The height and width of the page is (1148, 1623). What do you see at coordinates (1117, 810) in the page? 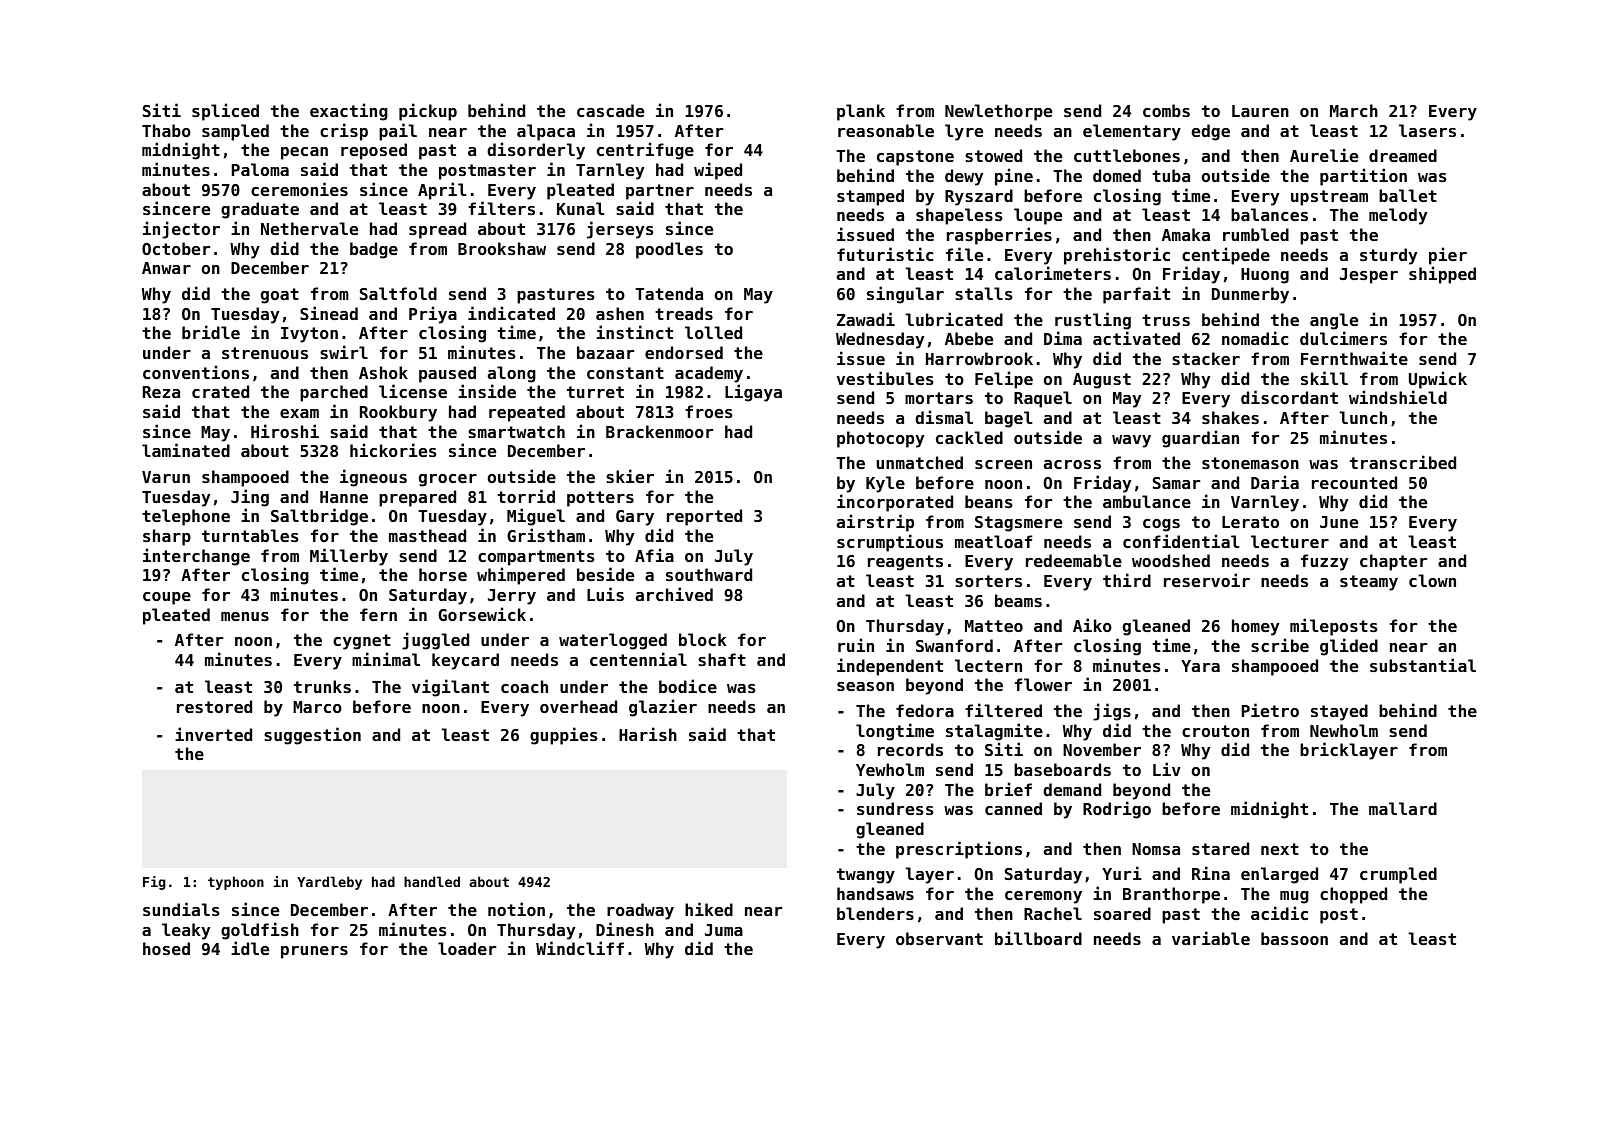
I see `Rodrigo` at bounding box center [1117, 810].
